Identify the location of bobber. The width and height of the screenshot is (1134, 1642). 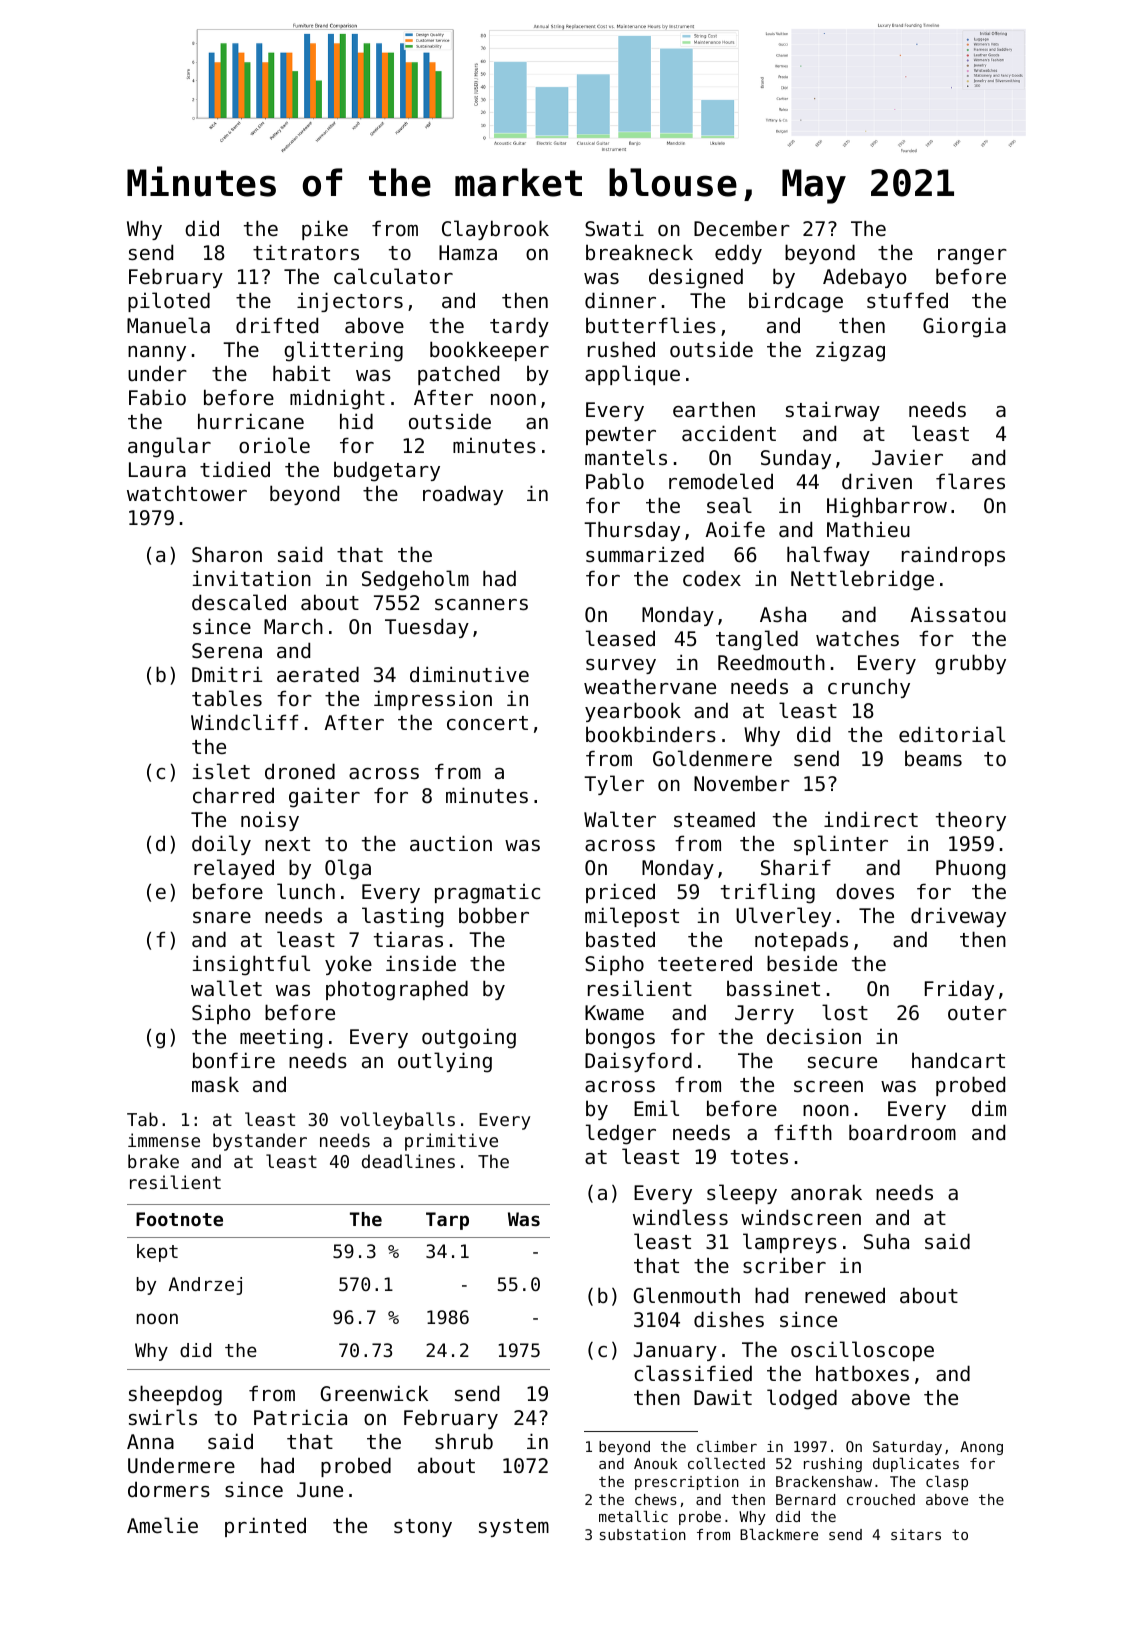
(494, 915).
